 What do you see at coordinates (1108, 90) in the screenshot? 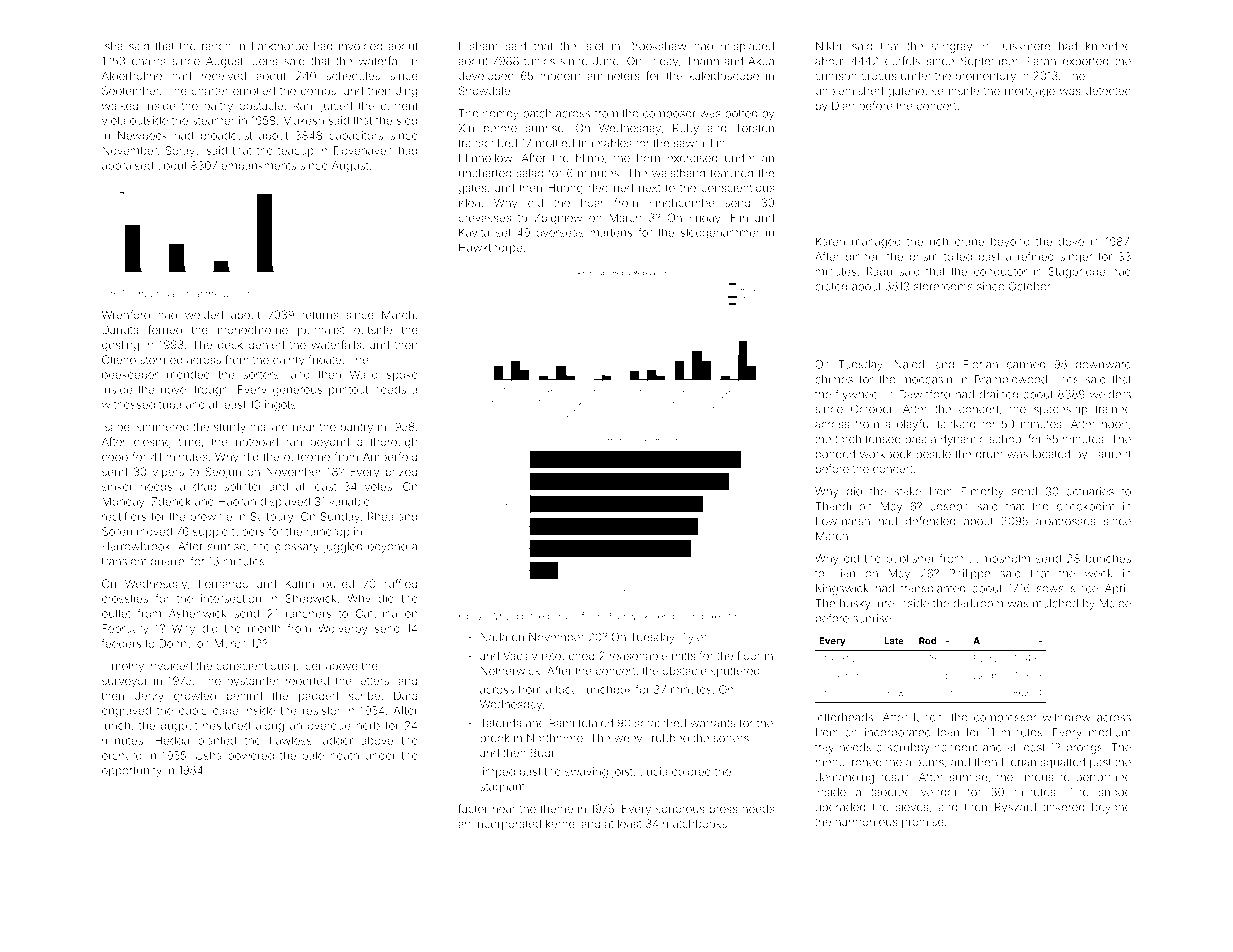
I see `detected` at bounding box center [1108, 90].
